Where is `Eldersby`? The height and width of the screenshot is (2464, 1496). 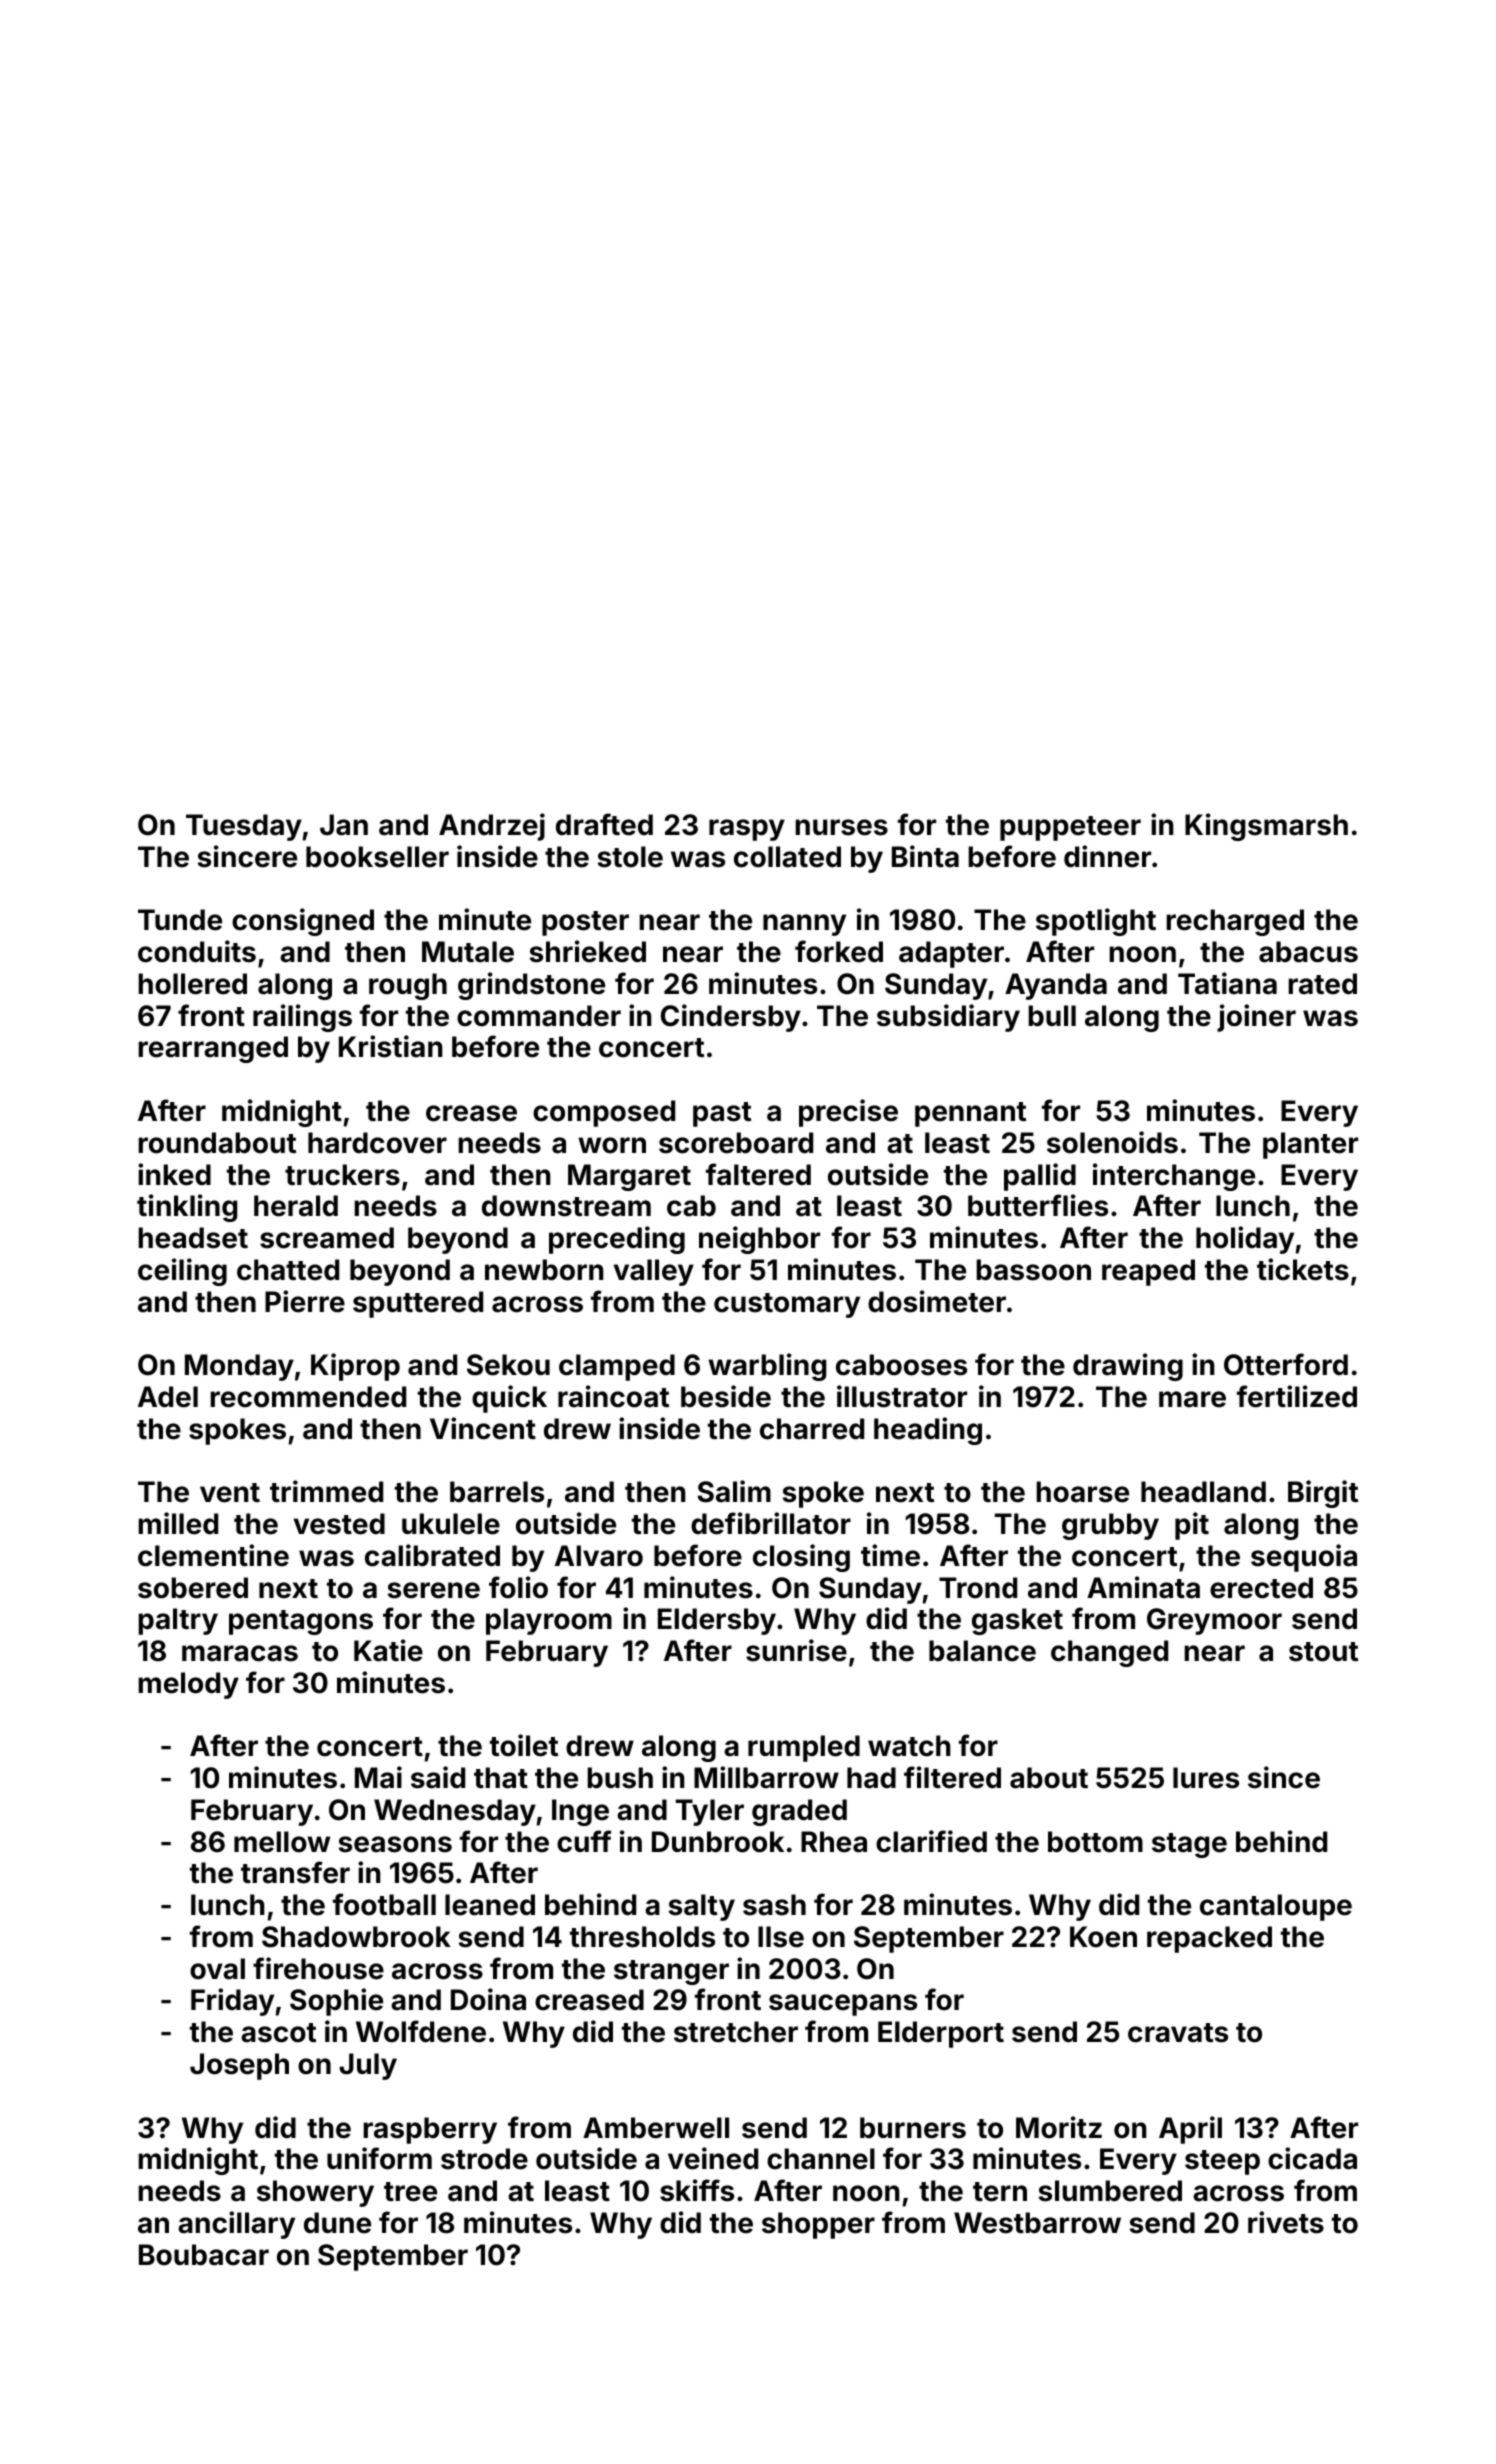
Eldersby is located at coordinates (717, 1621).
